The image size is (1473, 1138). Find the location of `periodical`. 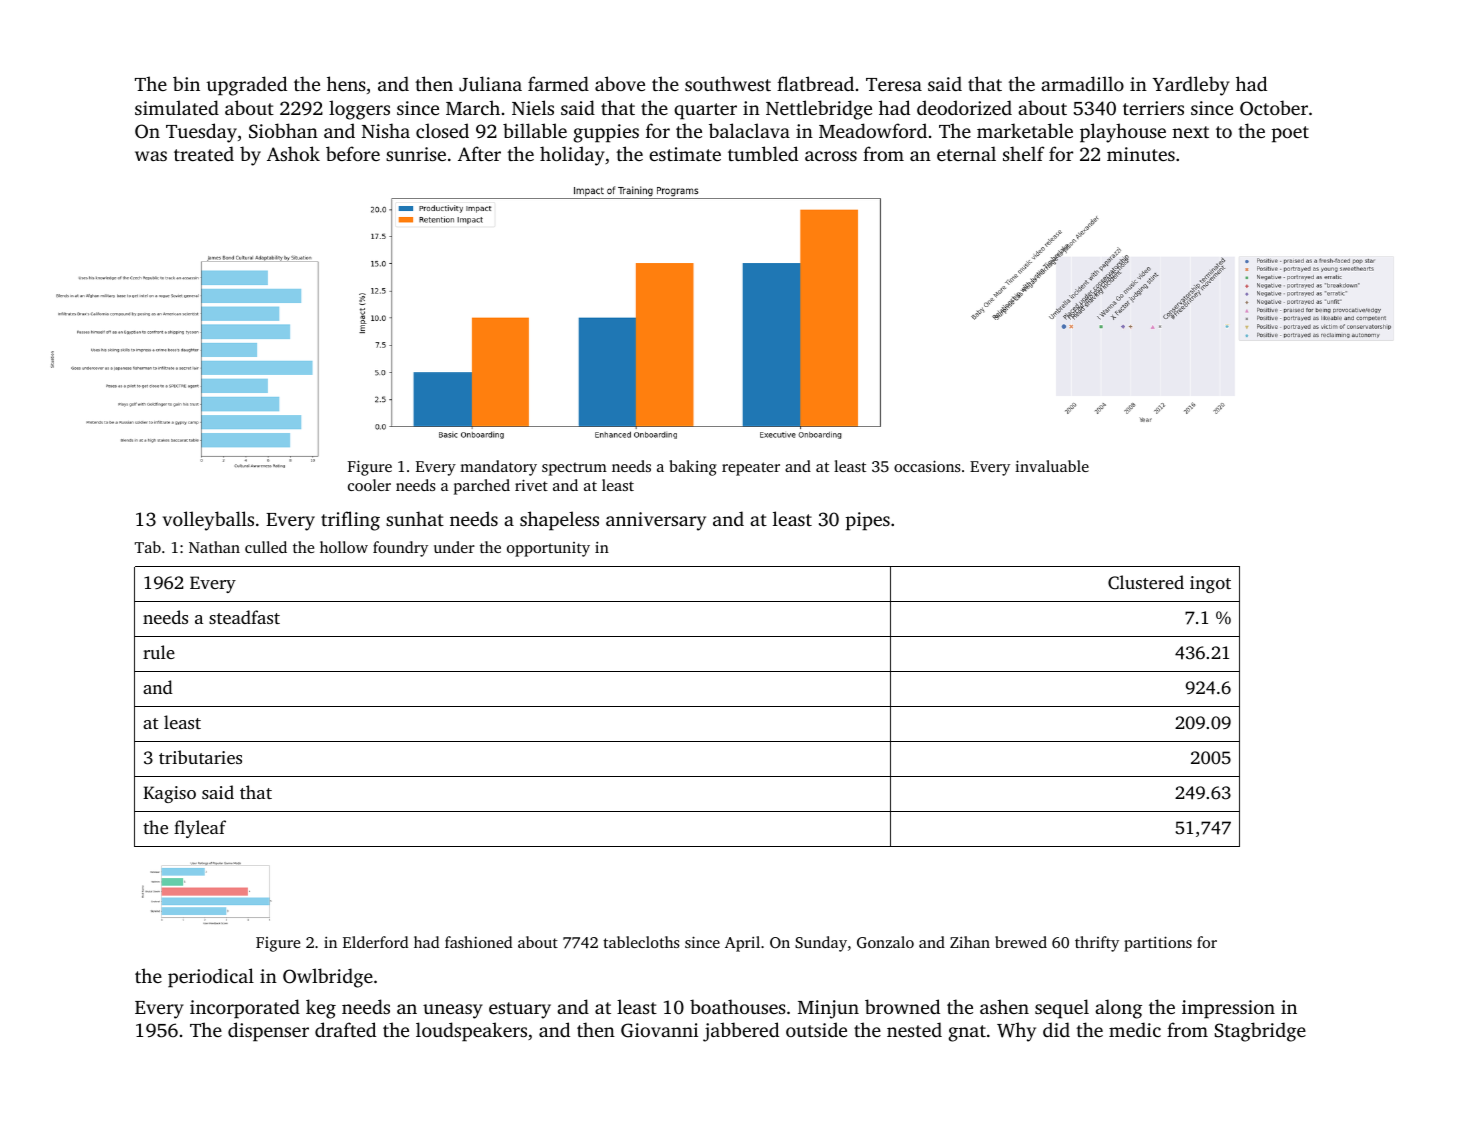

periodical is located at coordinates (211, 978).
